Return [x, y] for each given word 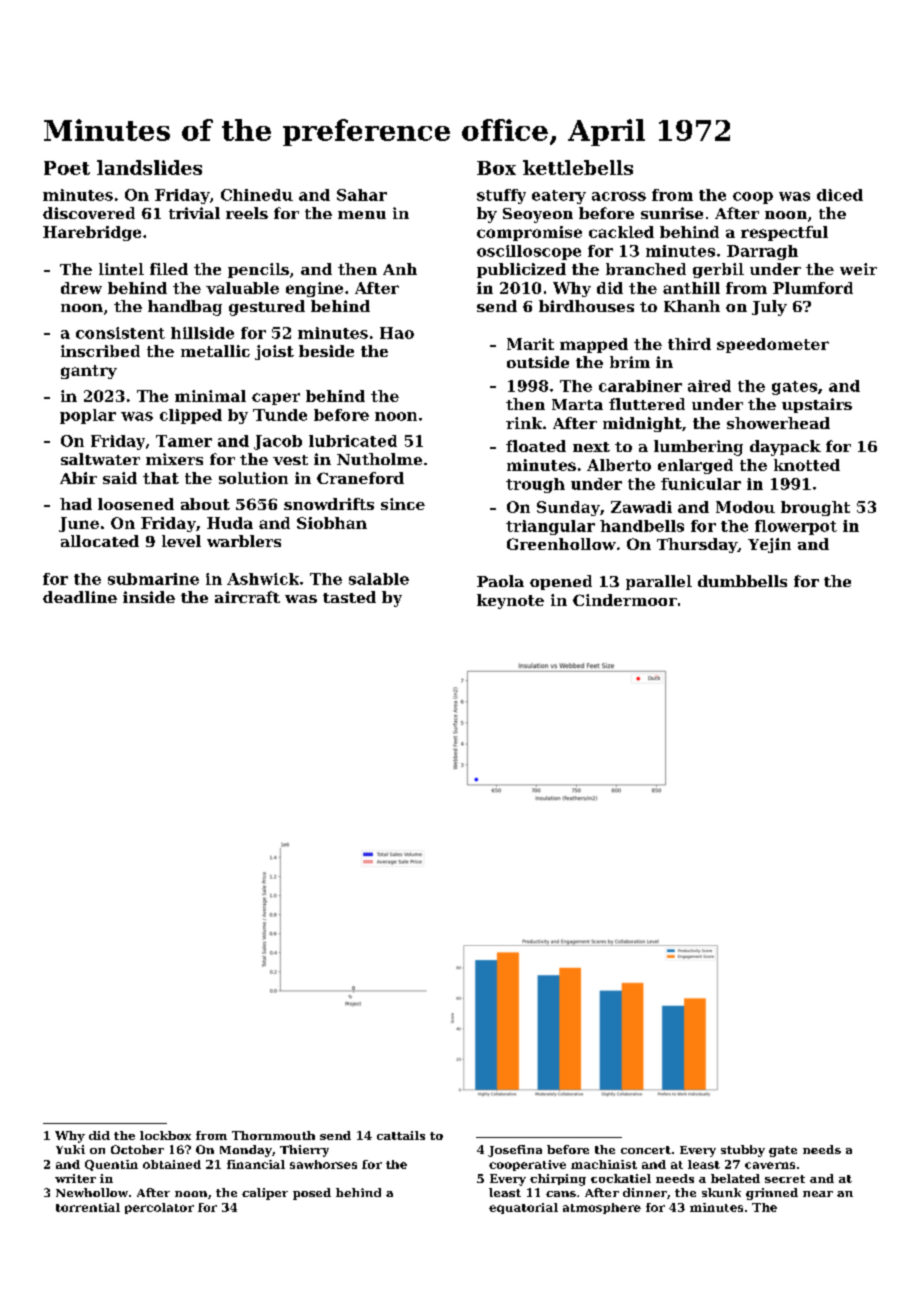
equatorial [523, 1208]
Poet [67, 168]
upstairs [817, 405]
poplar [88, 416]
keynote [510, 601]
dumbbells [742, 581]
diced [840, 195]
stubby [743, 1151]
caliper [265, 1194]
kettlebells [578, 167]
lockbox [165, 1135]
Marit [530, 344]
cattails [401, 1135]
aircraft [247, 597]
